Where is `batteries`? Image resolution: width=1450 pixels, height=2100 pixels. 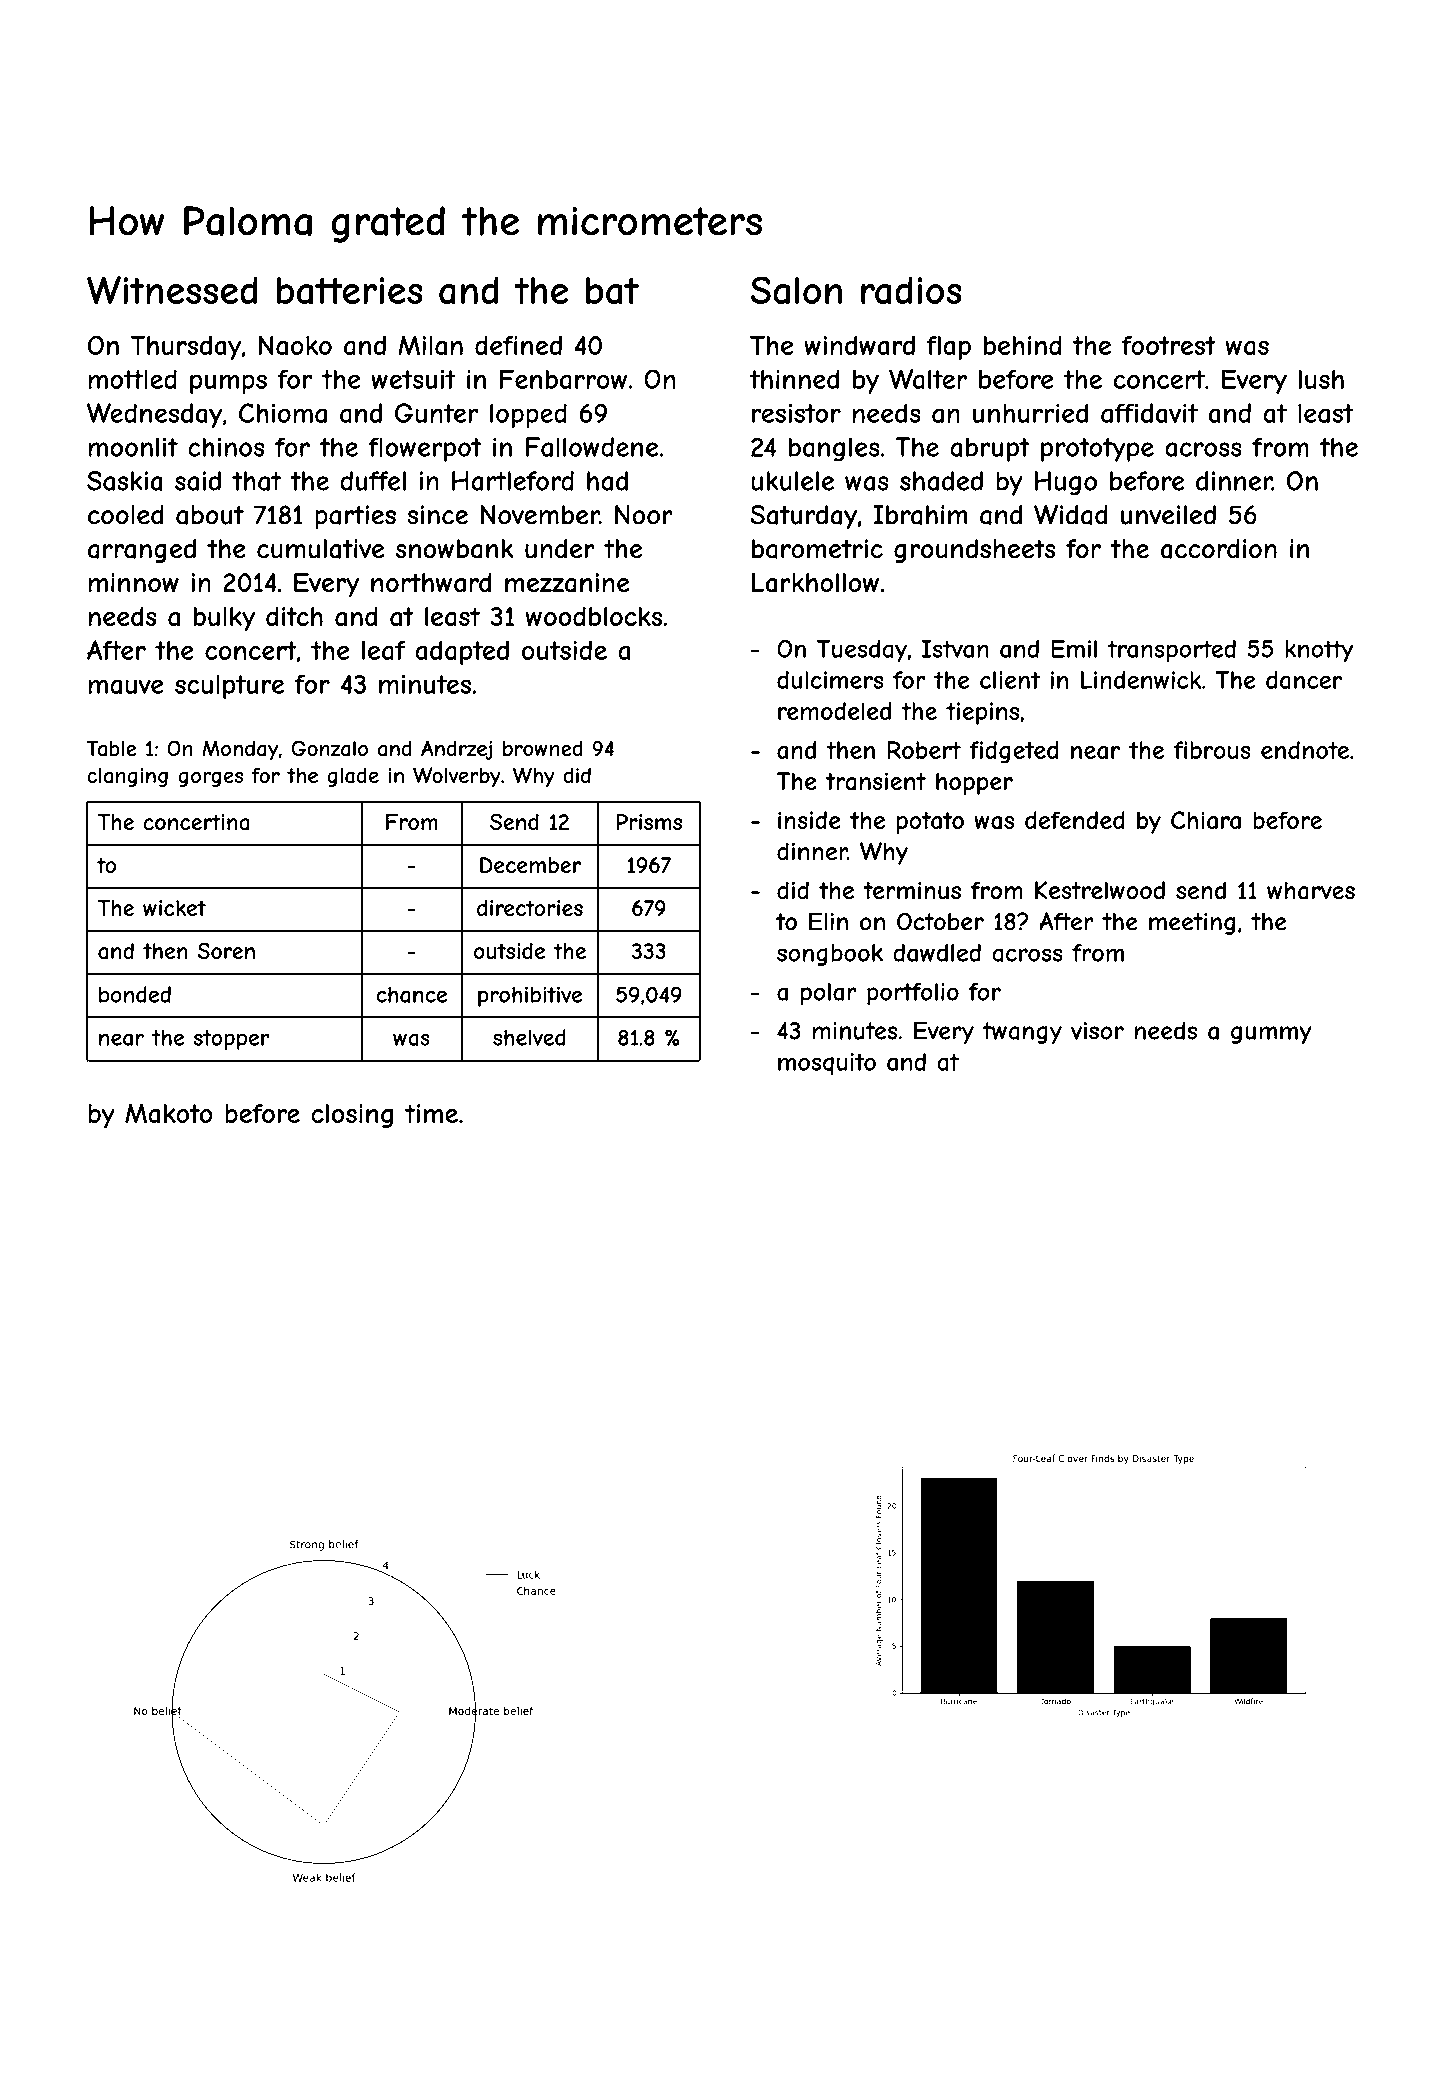 batteries is located at coordinates (350, 291).
